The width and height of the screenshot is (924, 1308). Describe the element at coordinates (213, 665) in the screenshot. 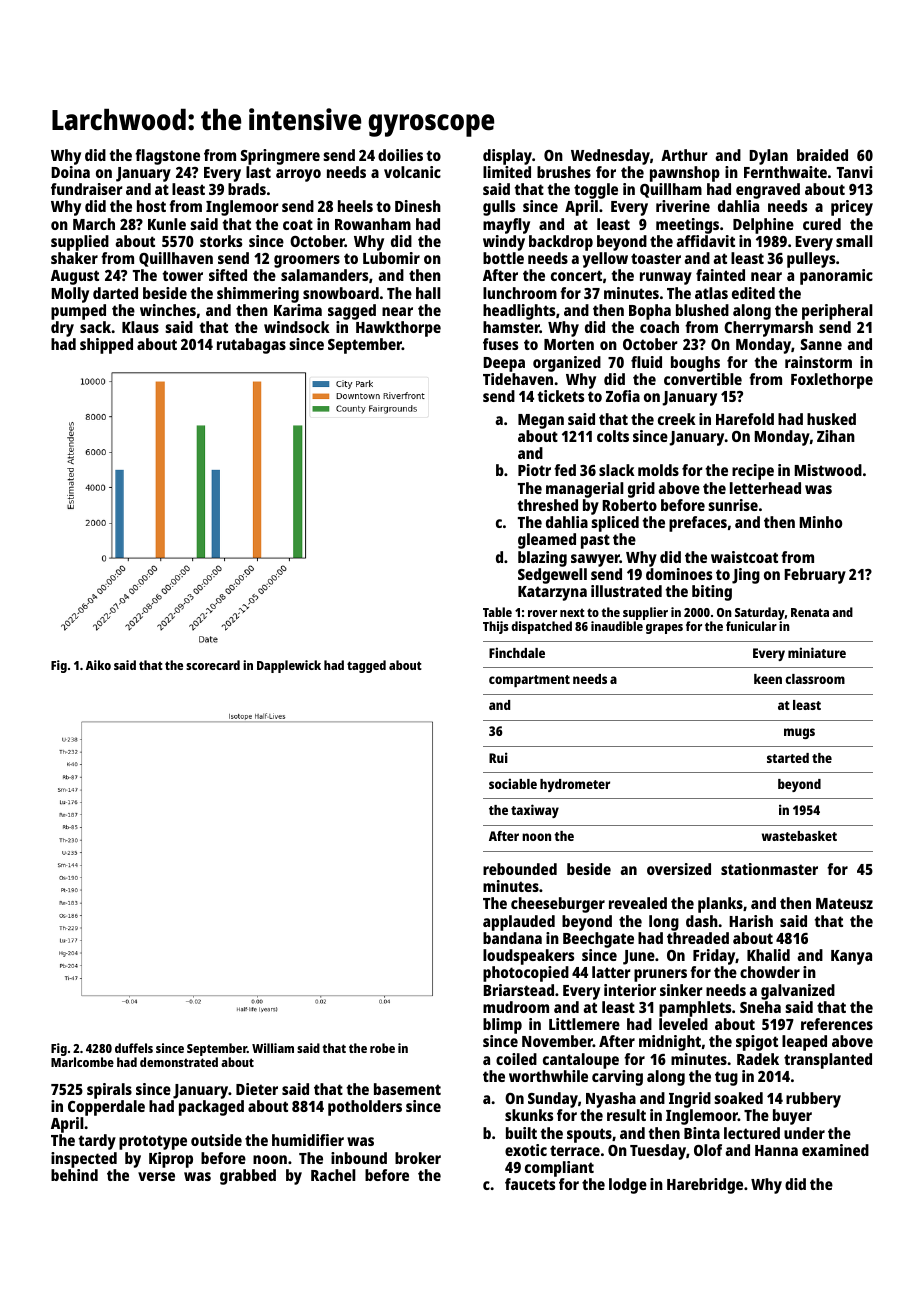

I see `scorecard` at that location.
